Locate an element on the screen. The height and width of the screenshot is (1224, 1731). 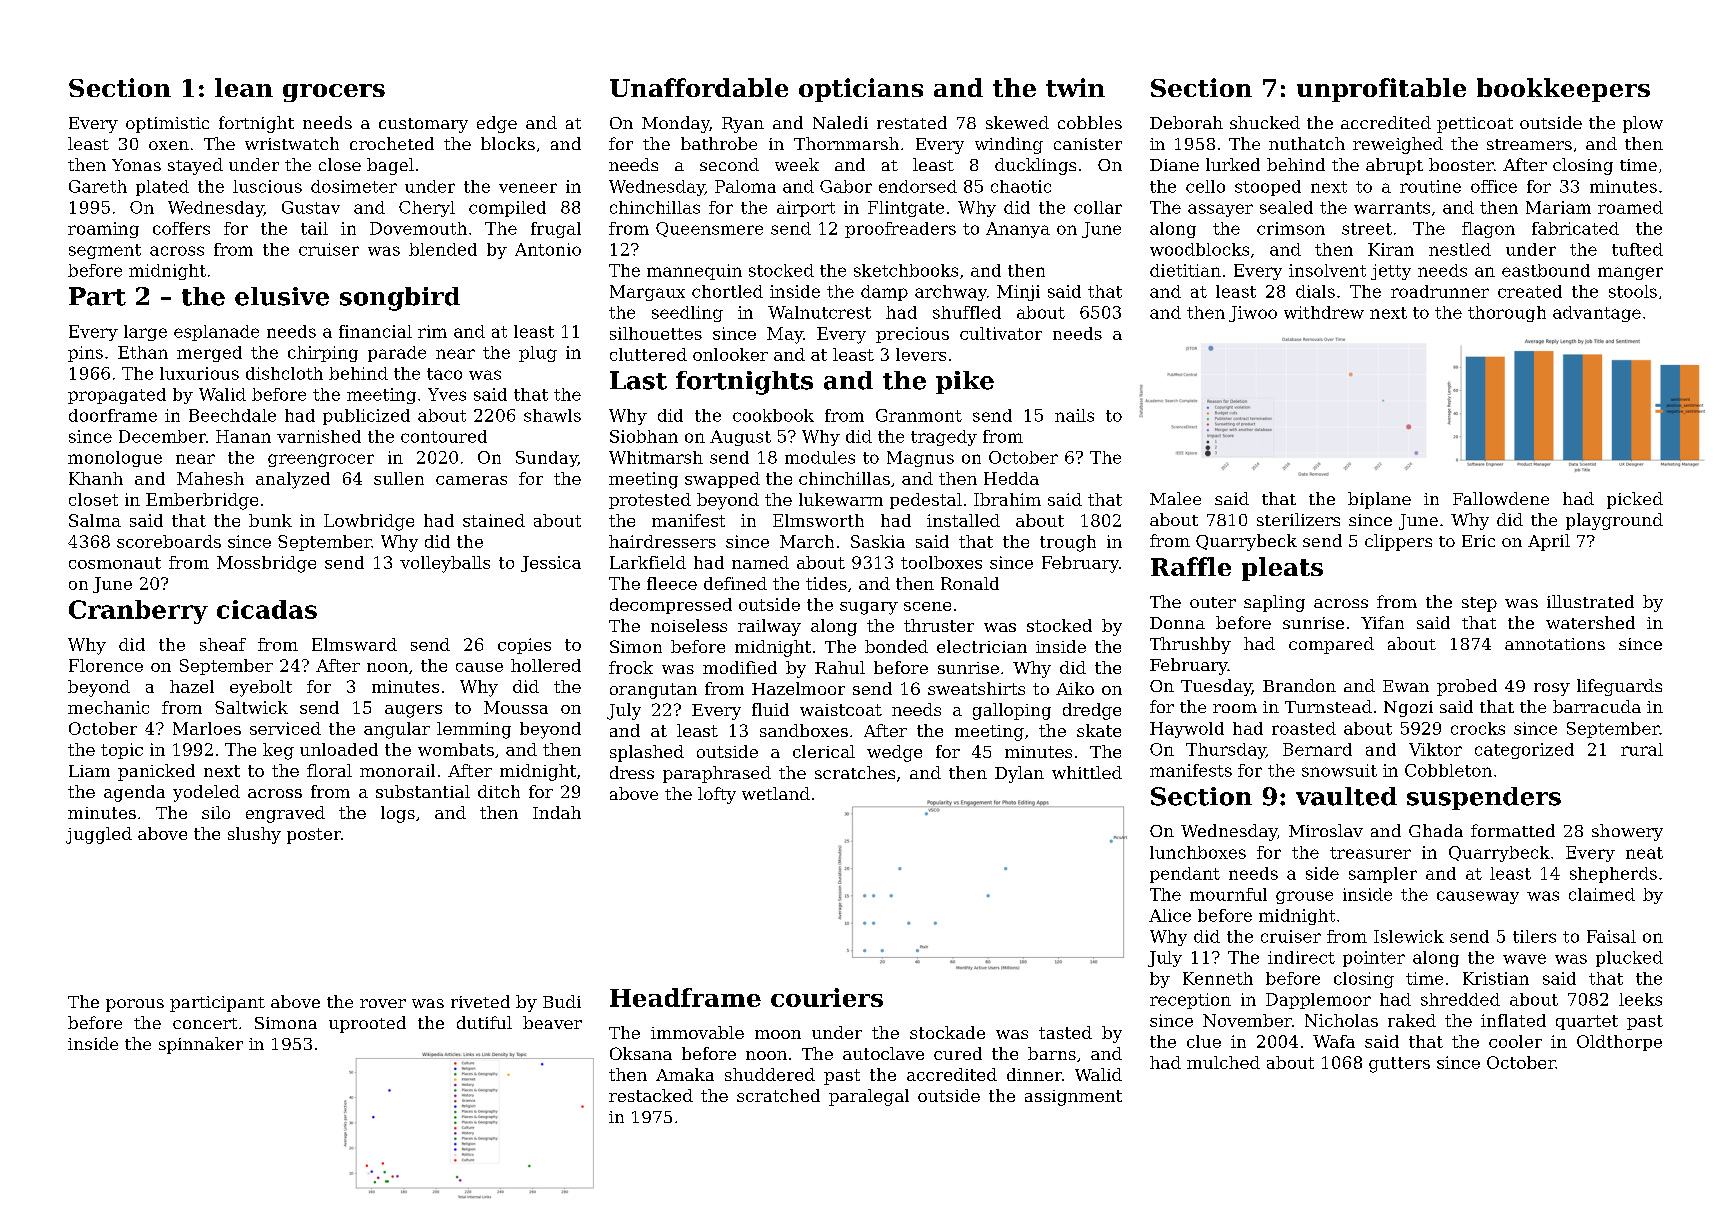
uprooted is located at coordinates (367, 1024).
